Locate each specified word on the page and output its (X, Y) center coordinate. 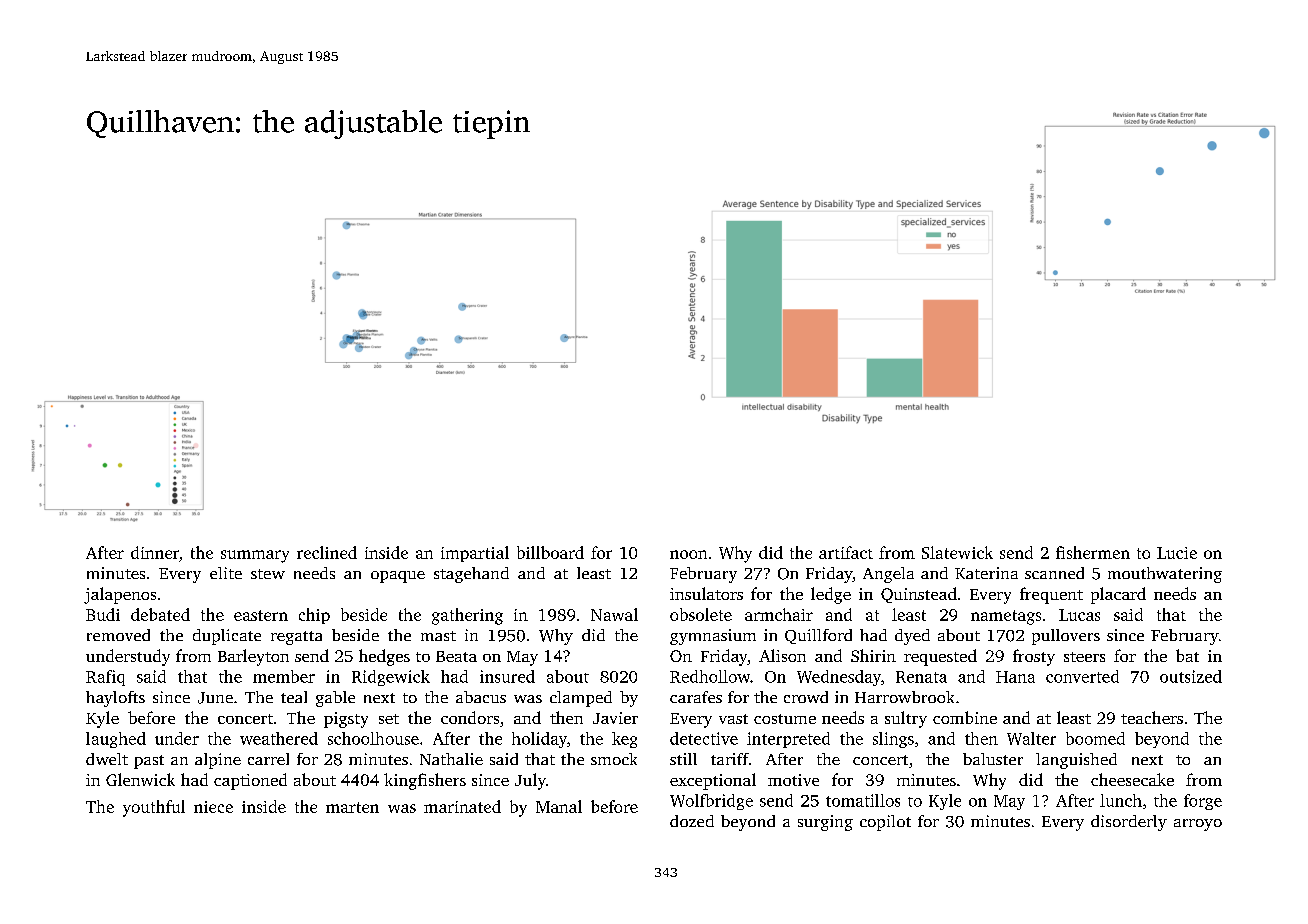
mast (438, 636)
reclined (327, 552)
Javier (615, 718)
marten (352, 807)
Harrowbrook (904, 697)
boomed (1095, 738)
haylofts (115, 699)
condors (470, 717)
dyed (912, 637)
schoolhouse (373, 738)
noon (688, 554)
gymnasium (713, 637)
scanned (1054, 573)
